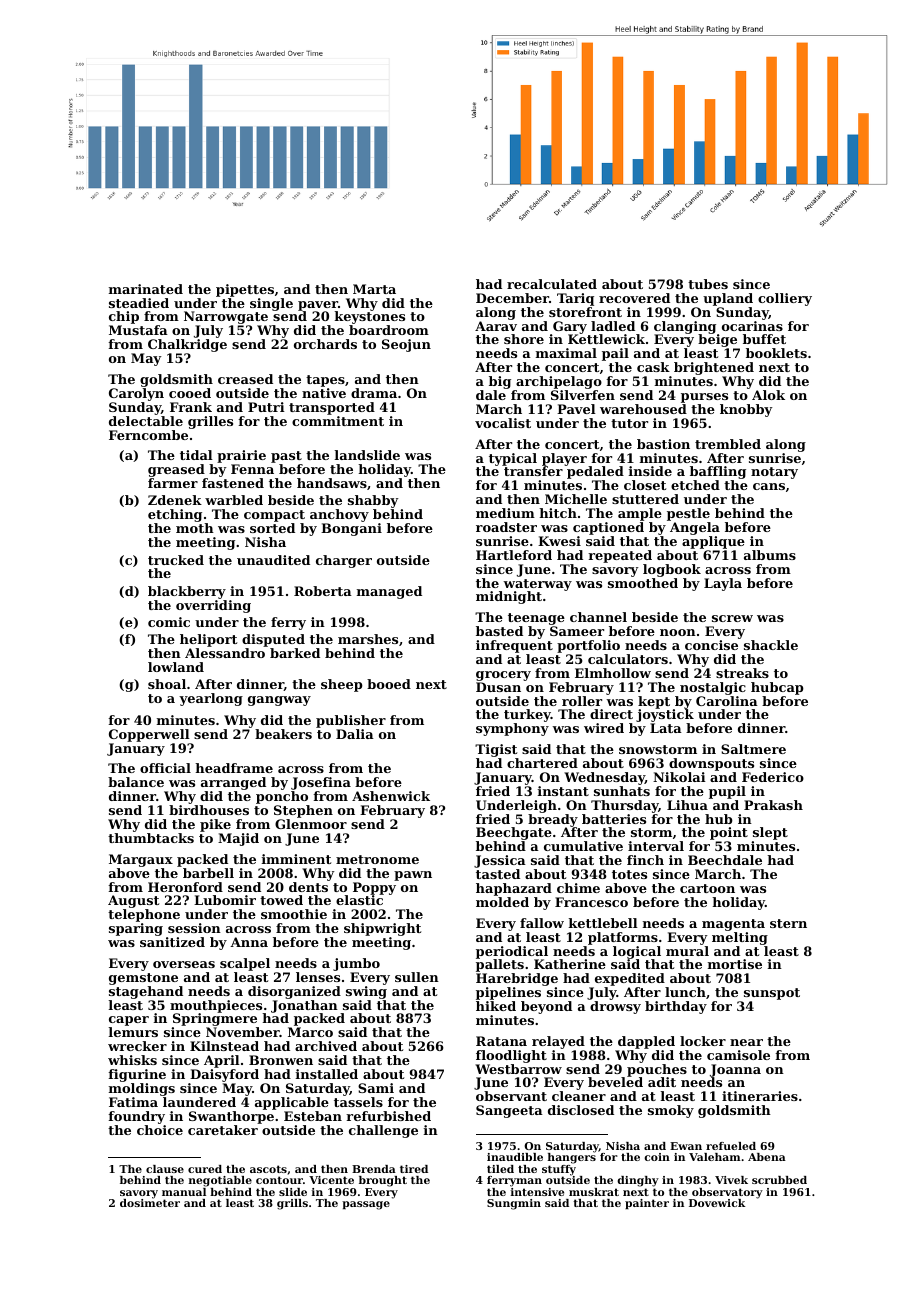  Describe the element at coordinates (388, 1116) in the image. I see `refurbished` at that location.
